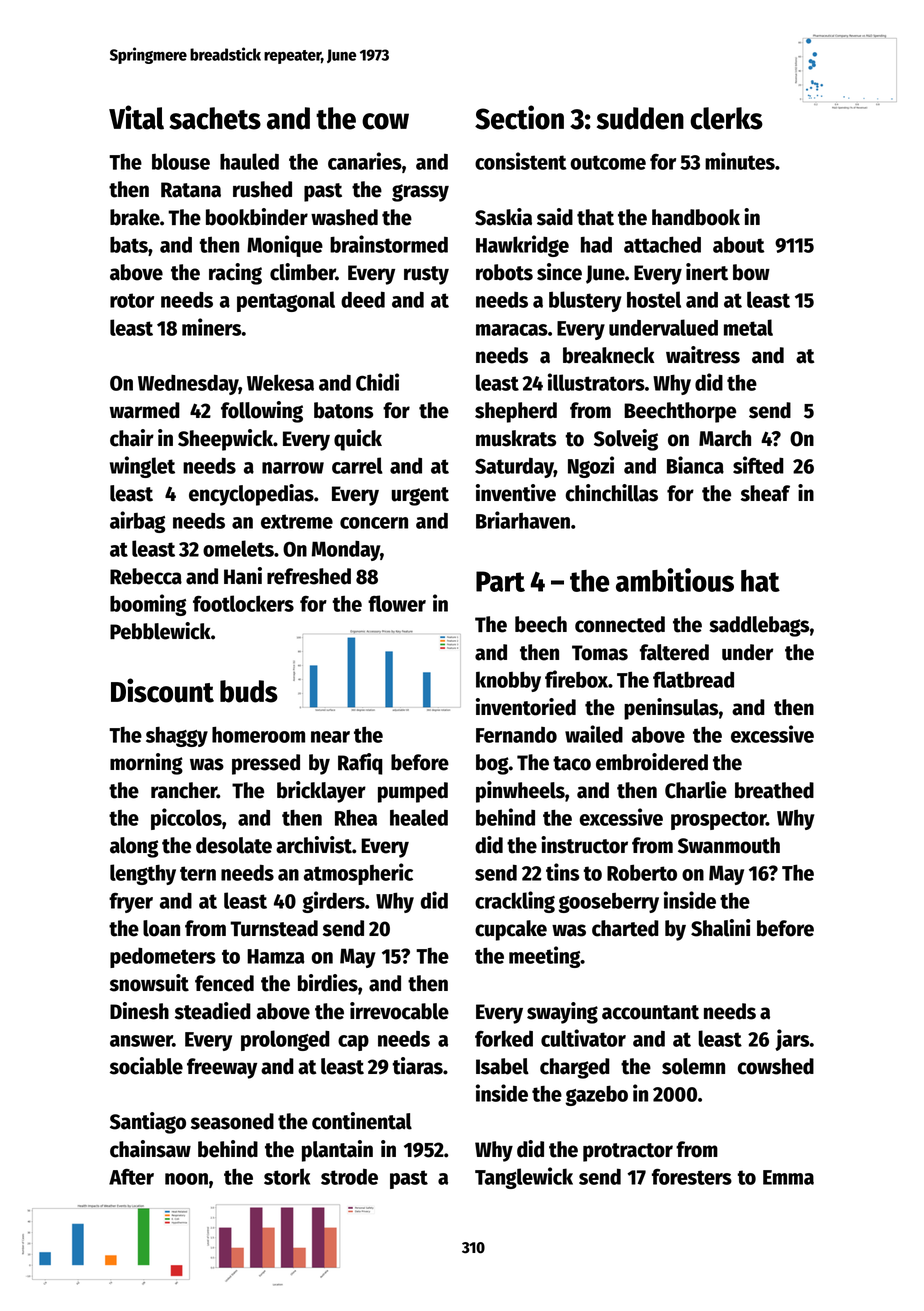 The image size is (924, 1311). Describe the element at coordinates (519, 117) in the page. I see `Section` at that location.
